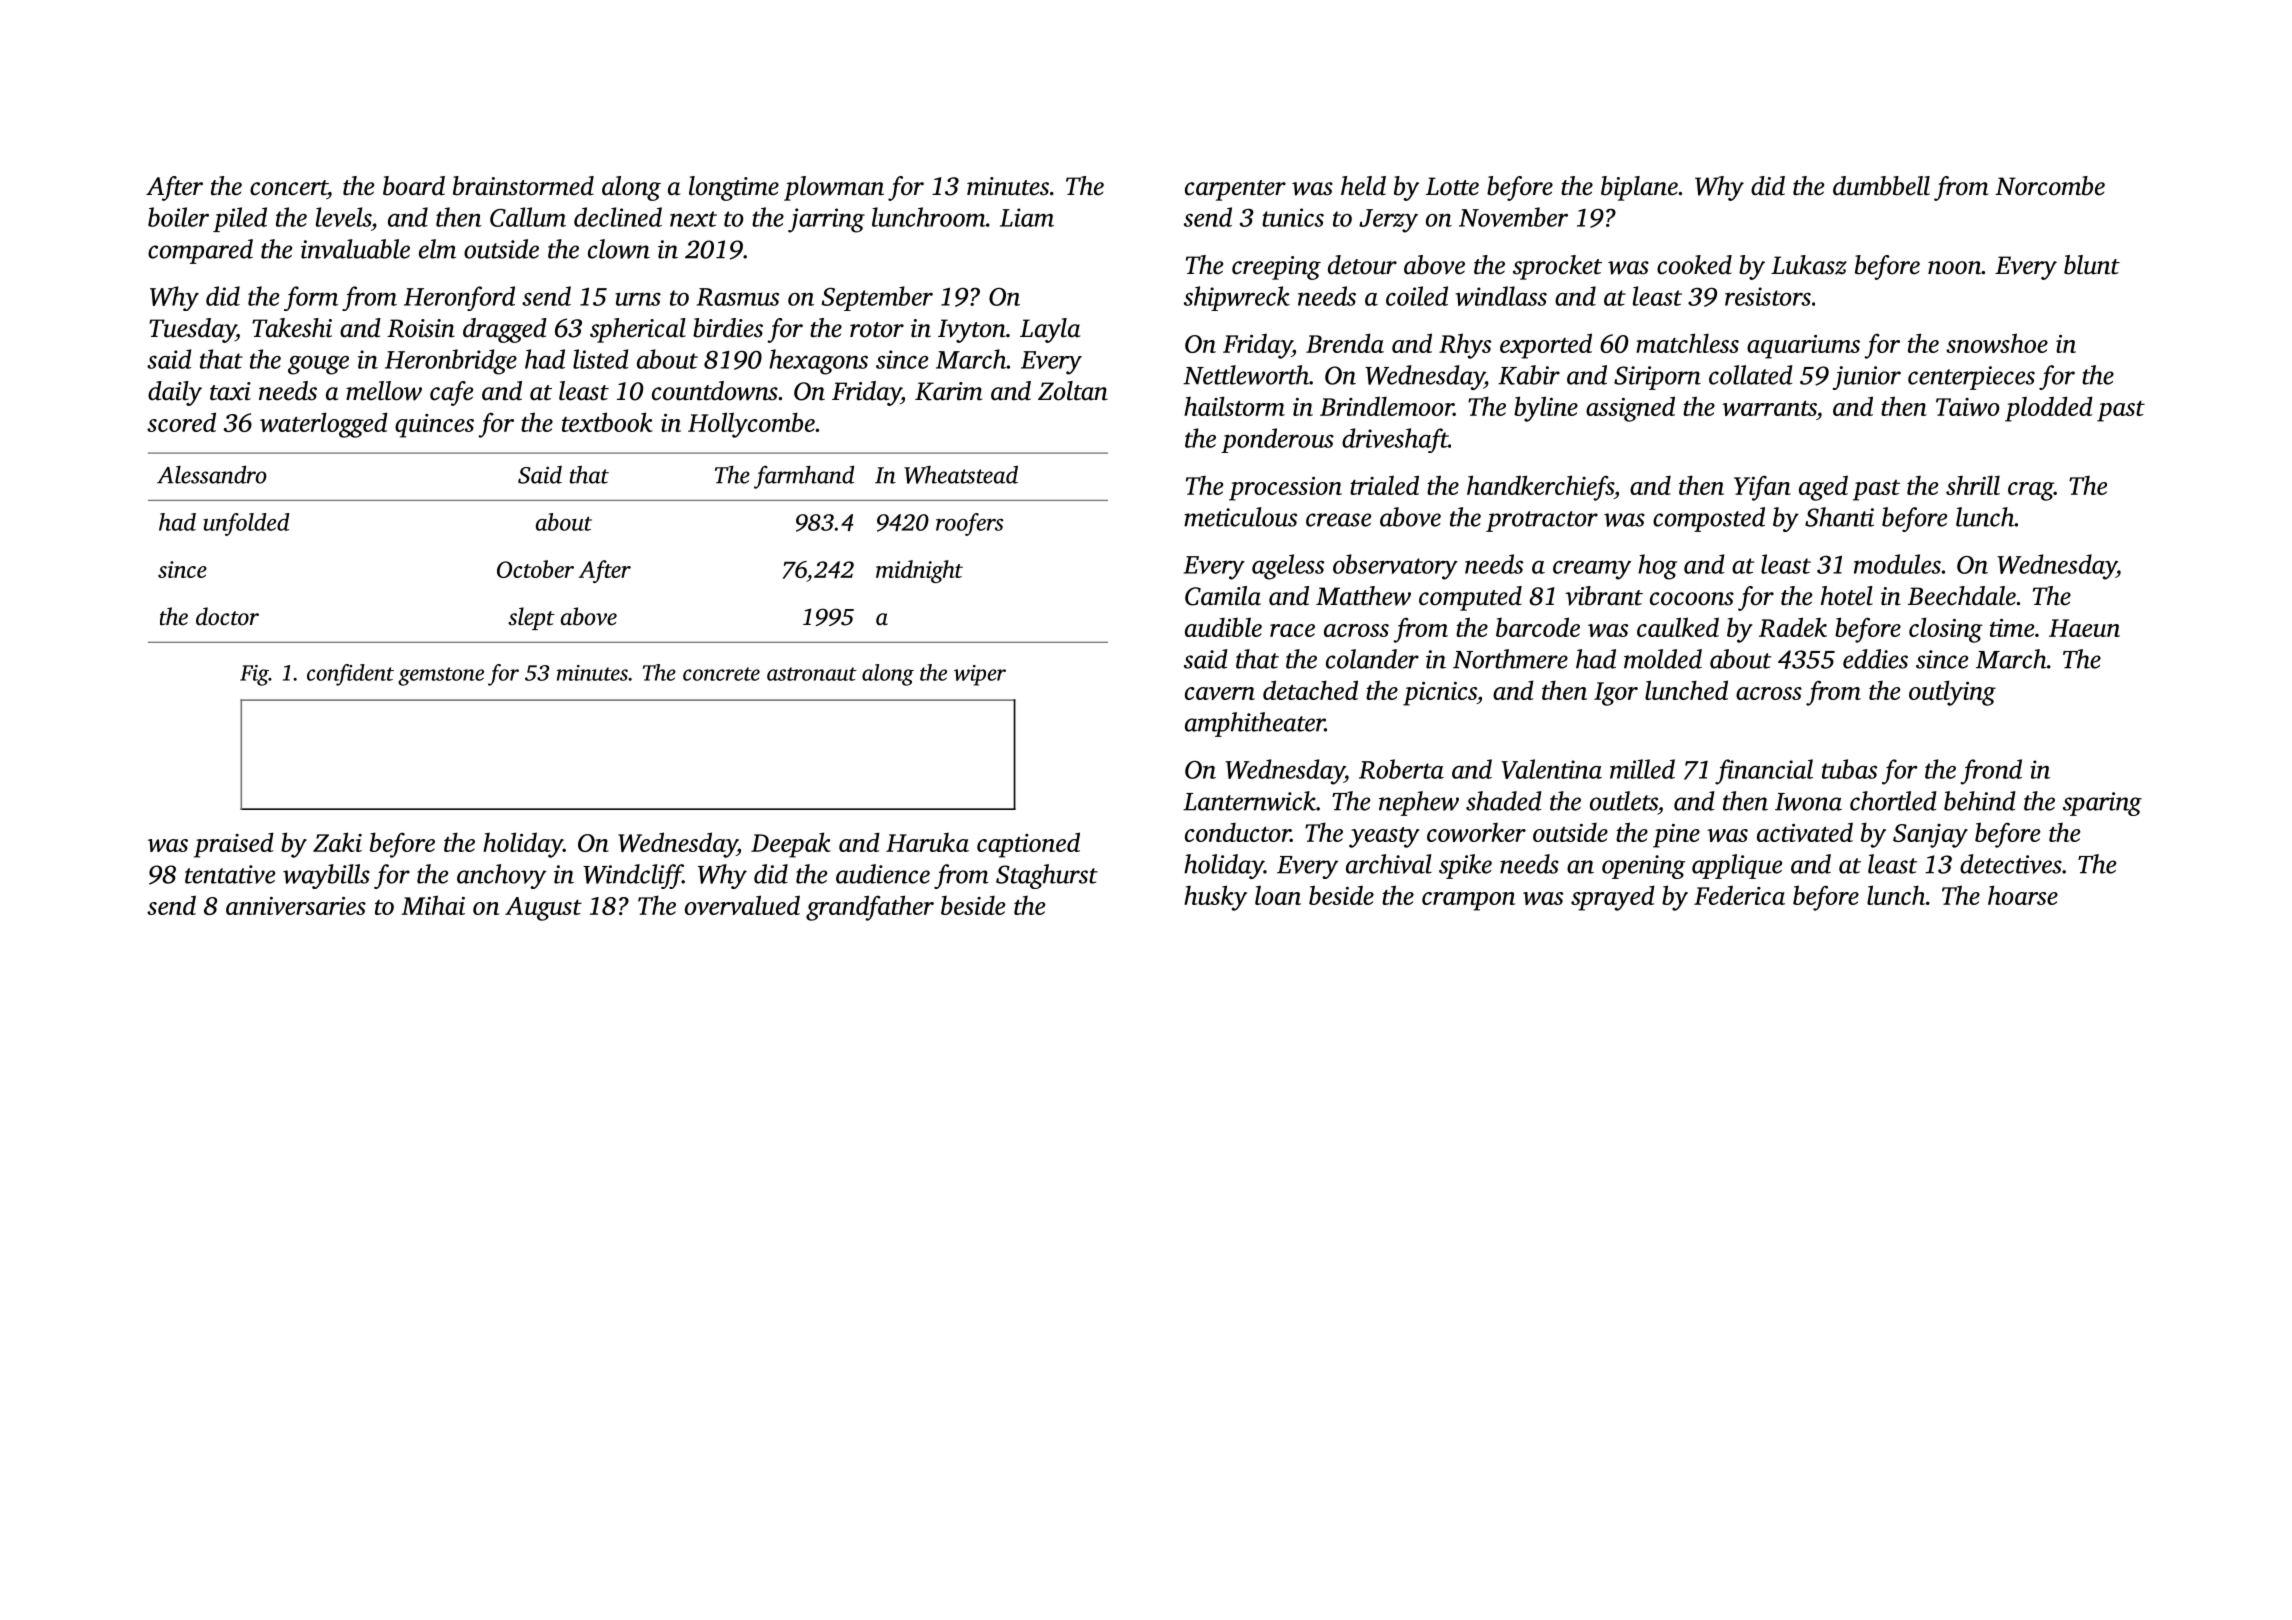 This screenshot has width=2292, height=1620. I want to click on October, so click(535, 569).
